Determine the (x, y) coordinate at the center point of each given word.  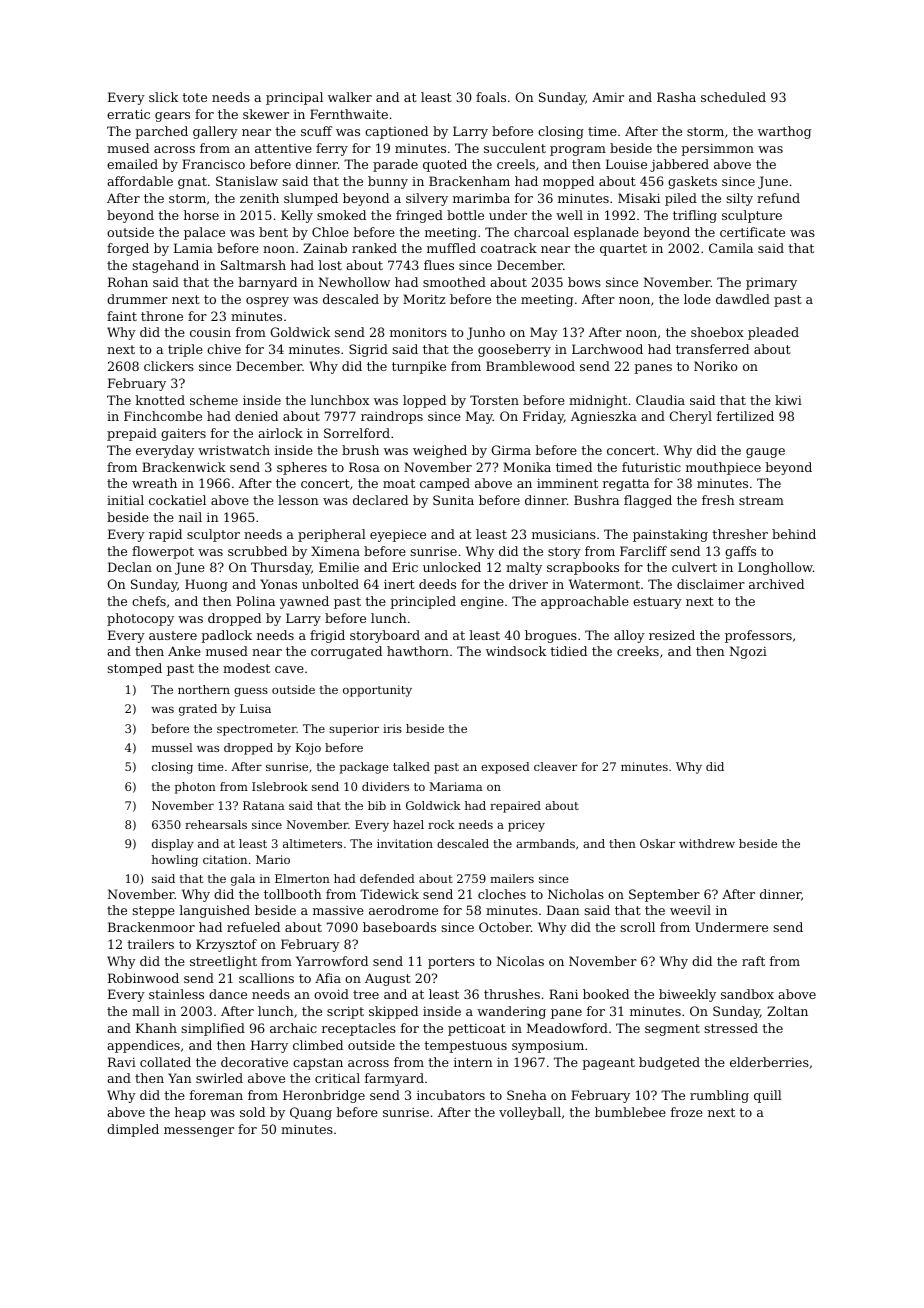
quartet (623, 250)
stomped (134, 669)
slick (163, 97)
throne (162, 316)
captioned (396, 132)
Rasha (676, 97)
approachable (585, 602)
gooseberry (514, 350)
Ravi (122, 1062)
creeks (638, 651)
